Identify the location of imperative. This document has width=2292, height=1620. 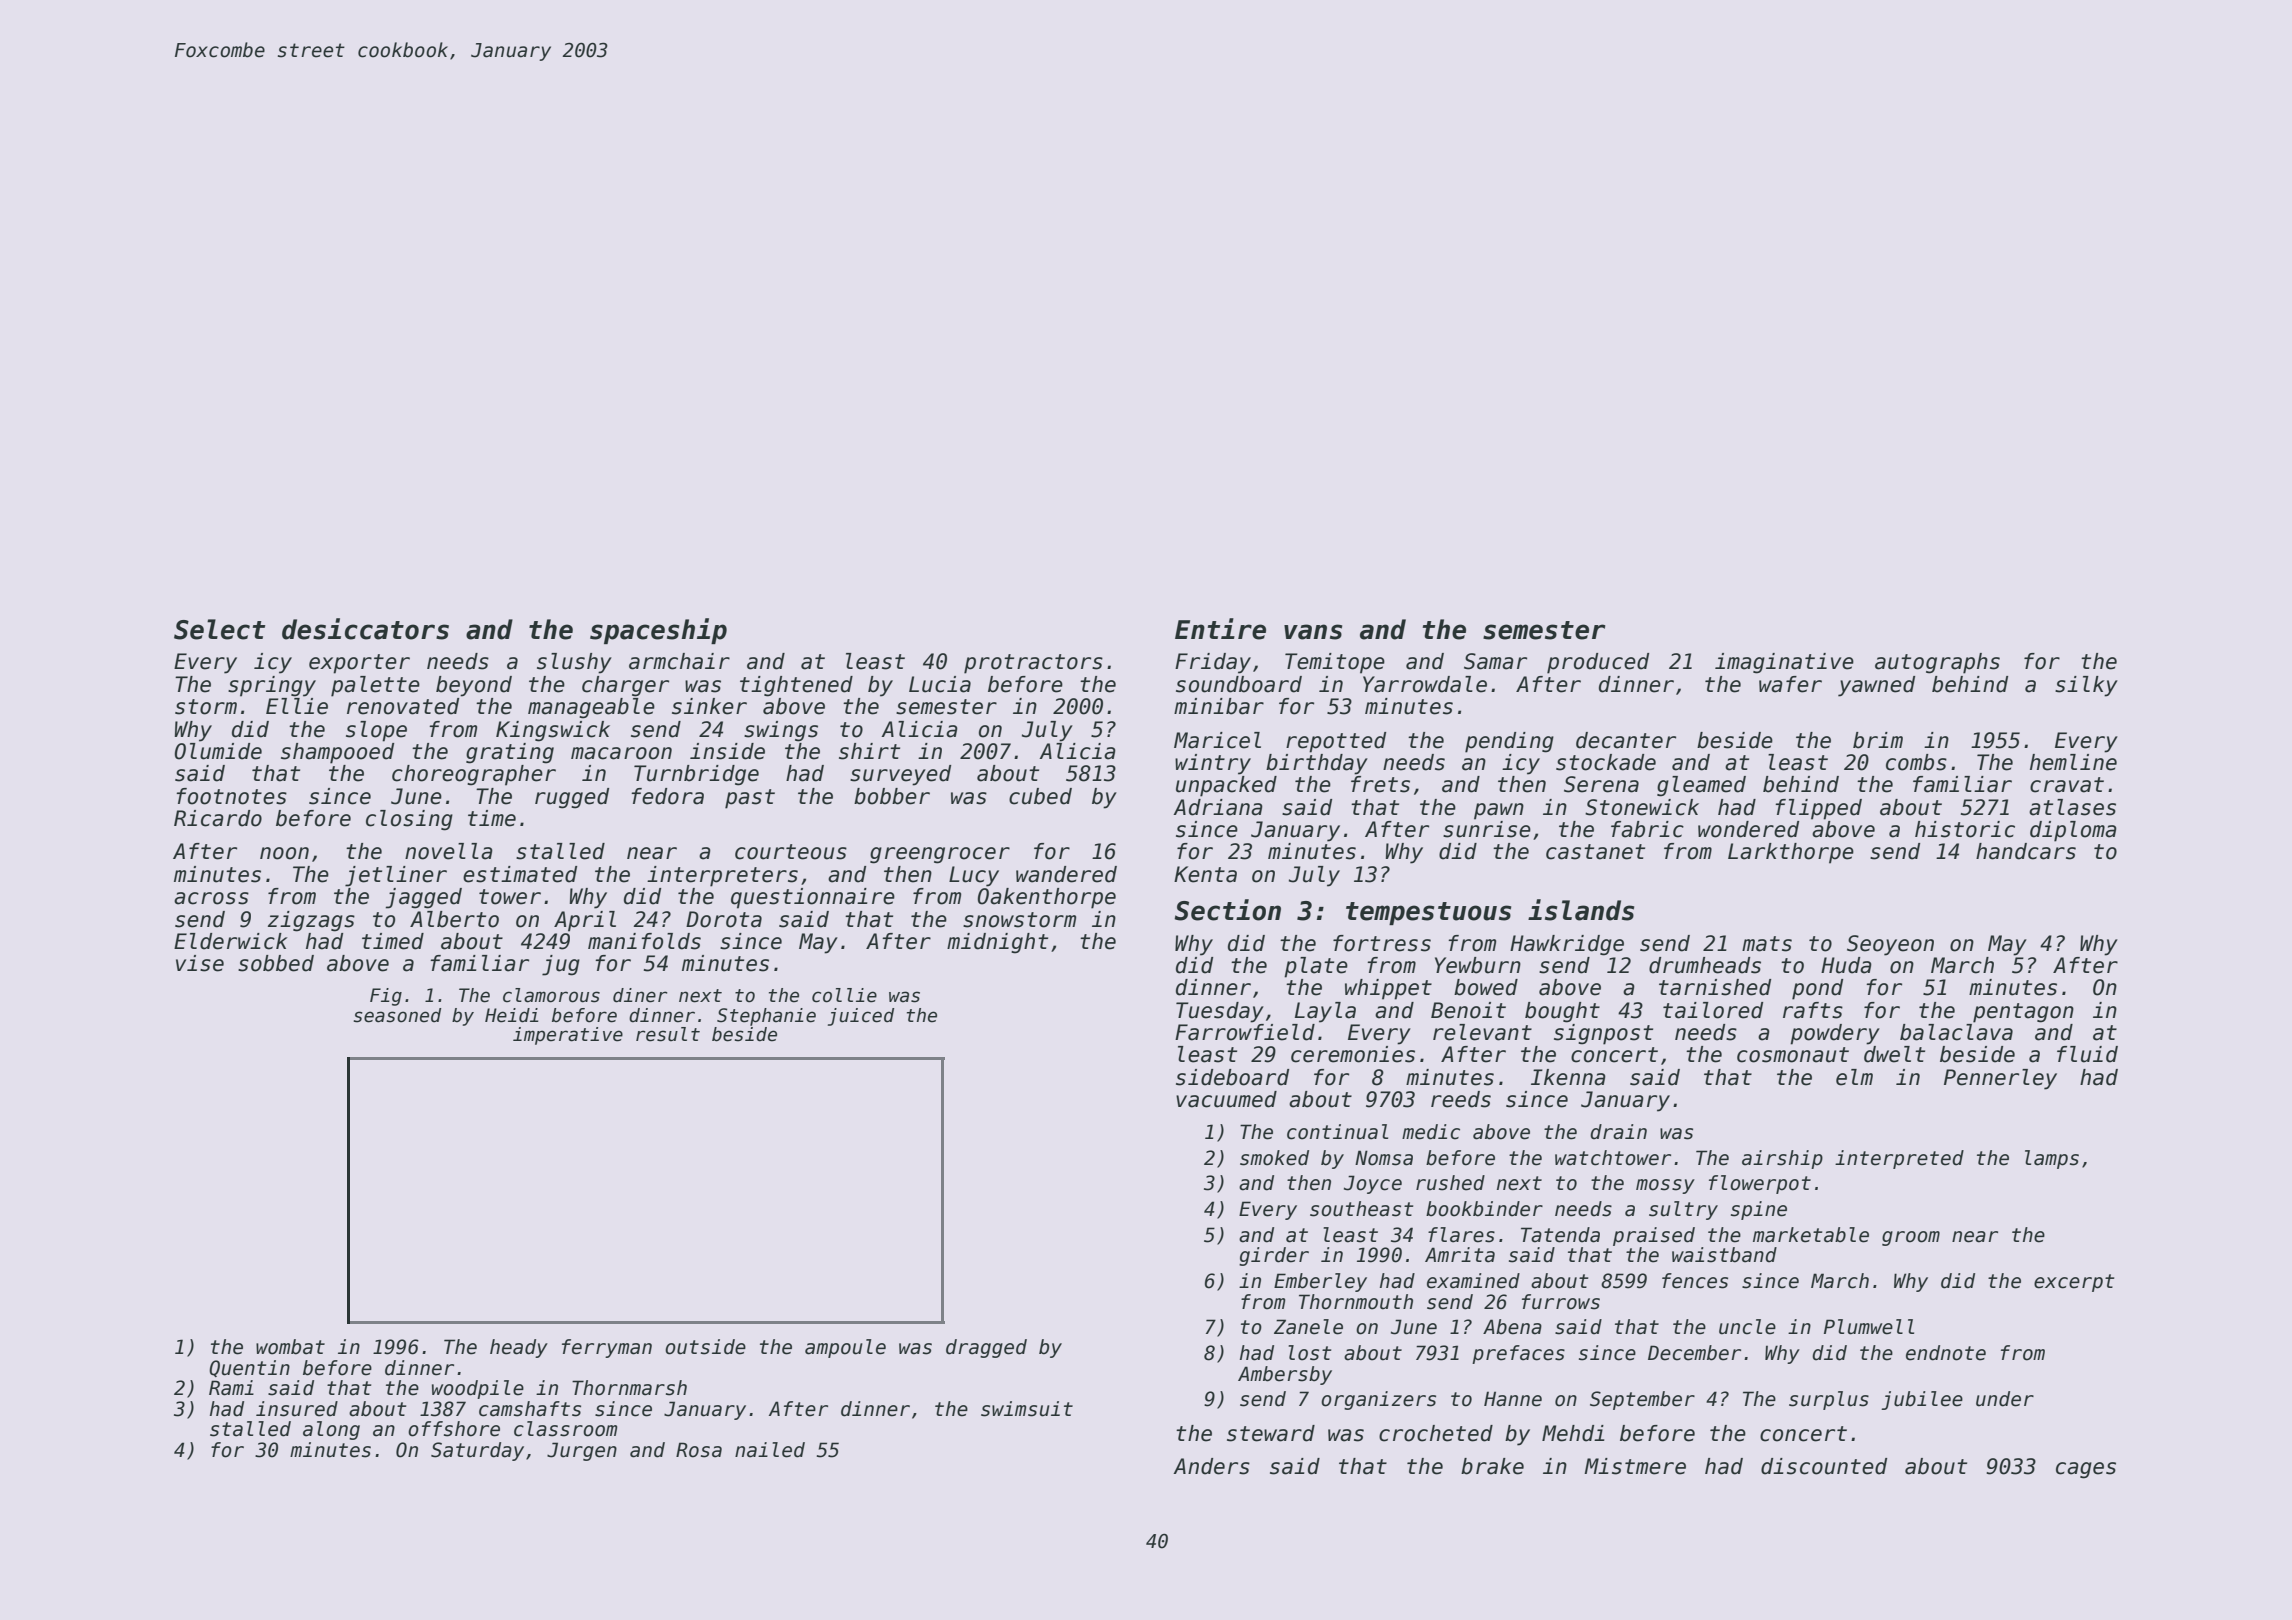
(568, 1036).
